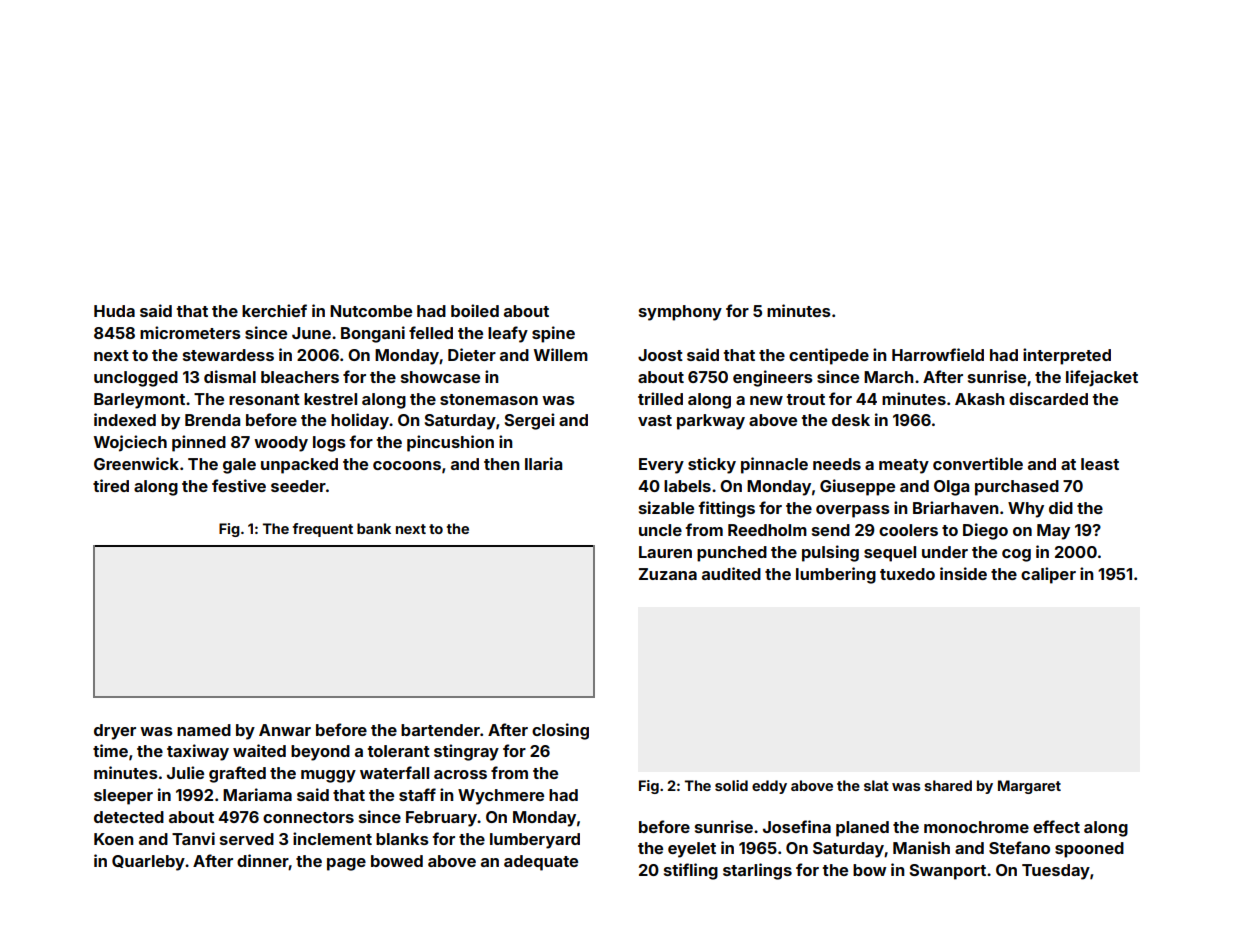 Image resolution: width=1233 pixels, height=952 pixels. I want to click on adequate, so click(541, 863).
